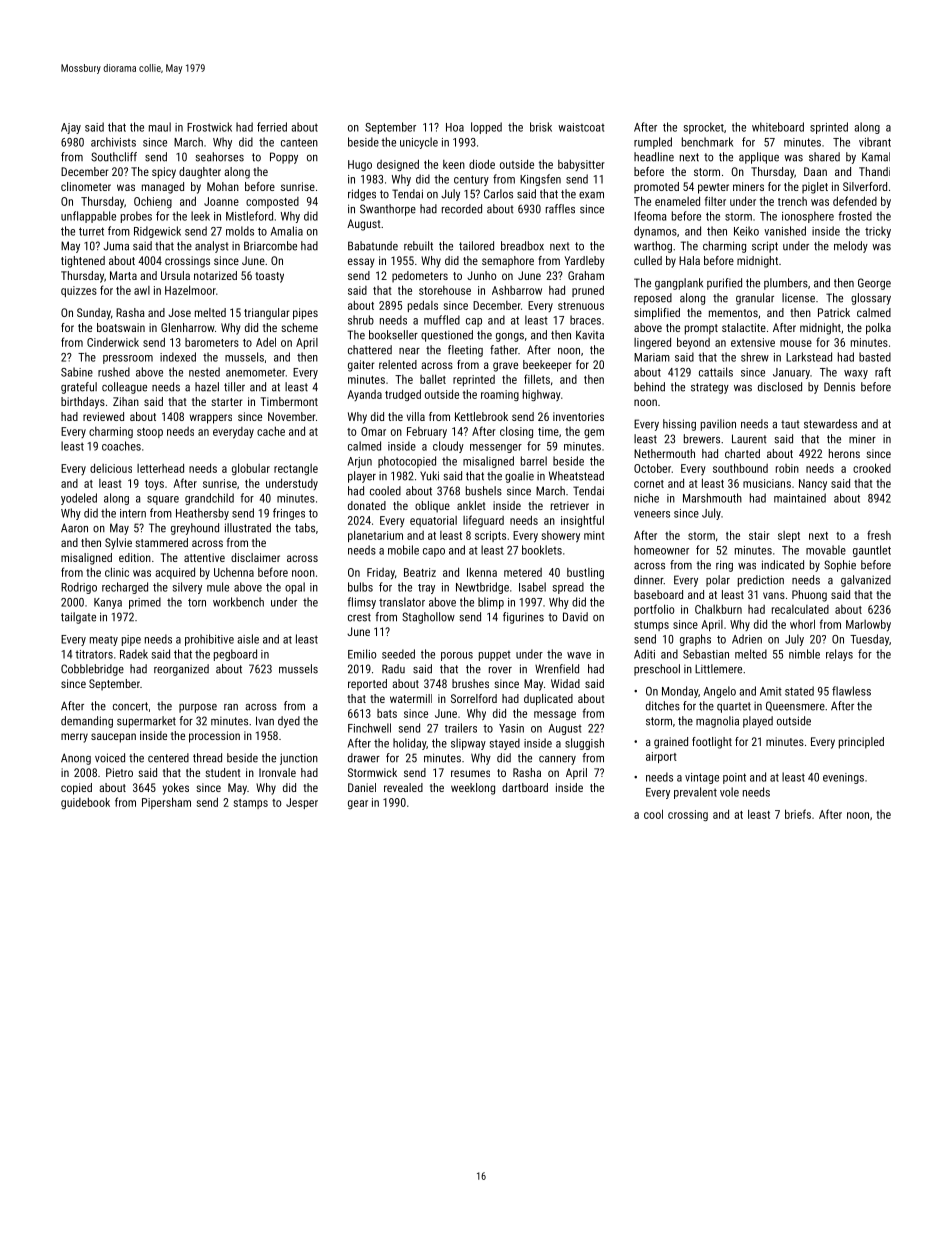 The width and height of the screenshot is (952, 1233). Describe the element at coordinates (547, 366) in the screenshot. I see `beekeeper` at that location.
